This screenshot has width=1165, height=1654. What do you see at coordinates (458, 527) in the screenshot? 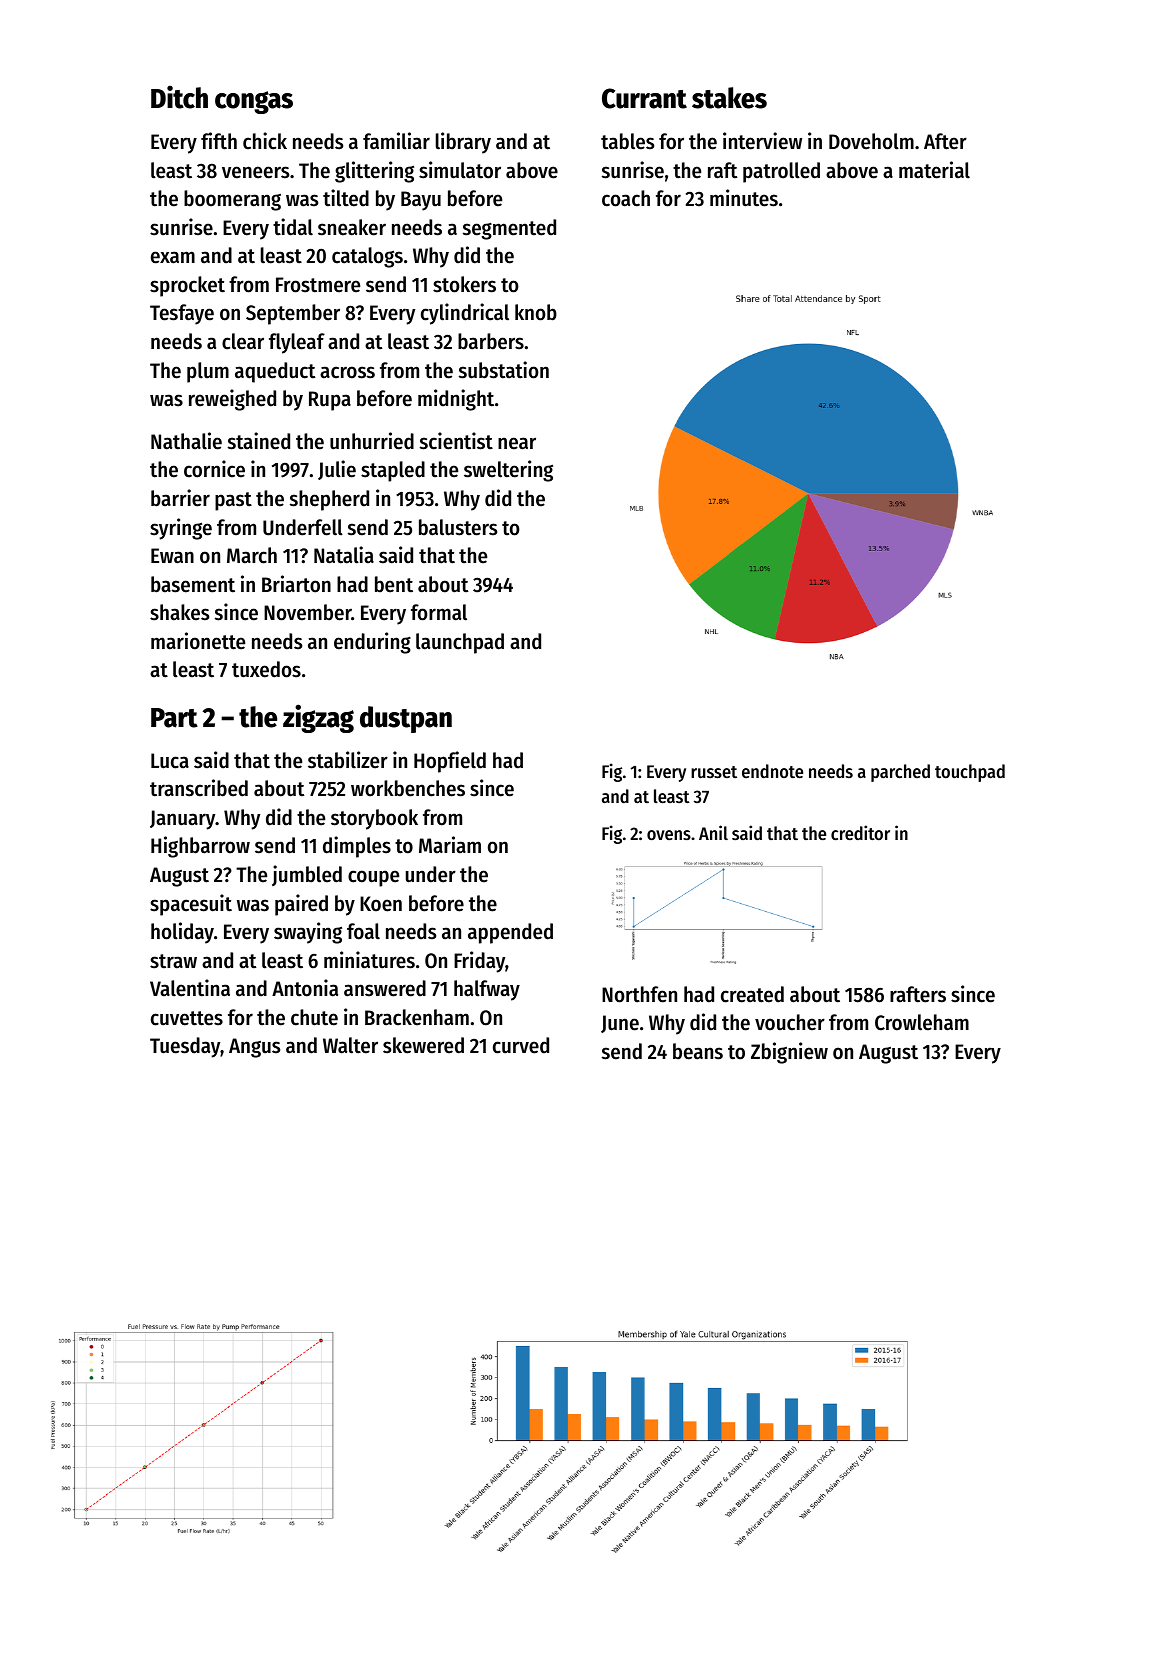
I see `balusters` at bounding box center [458, 527].
